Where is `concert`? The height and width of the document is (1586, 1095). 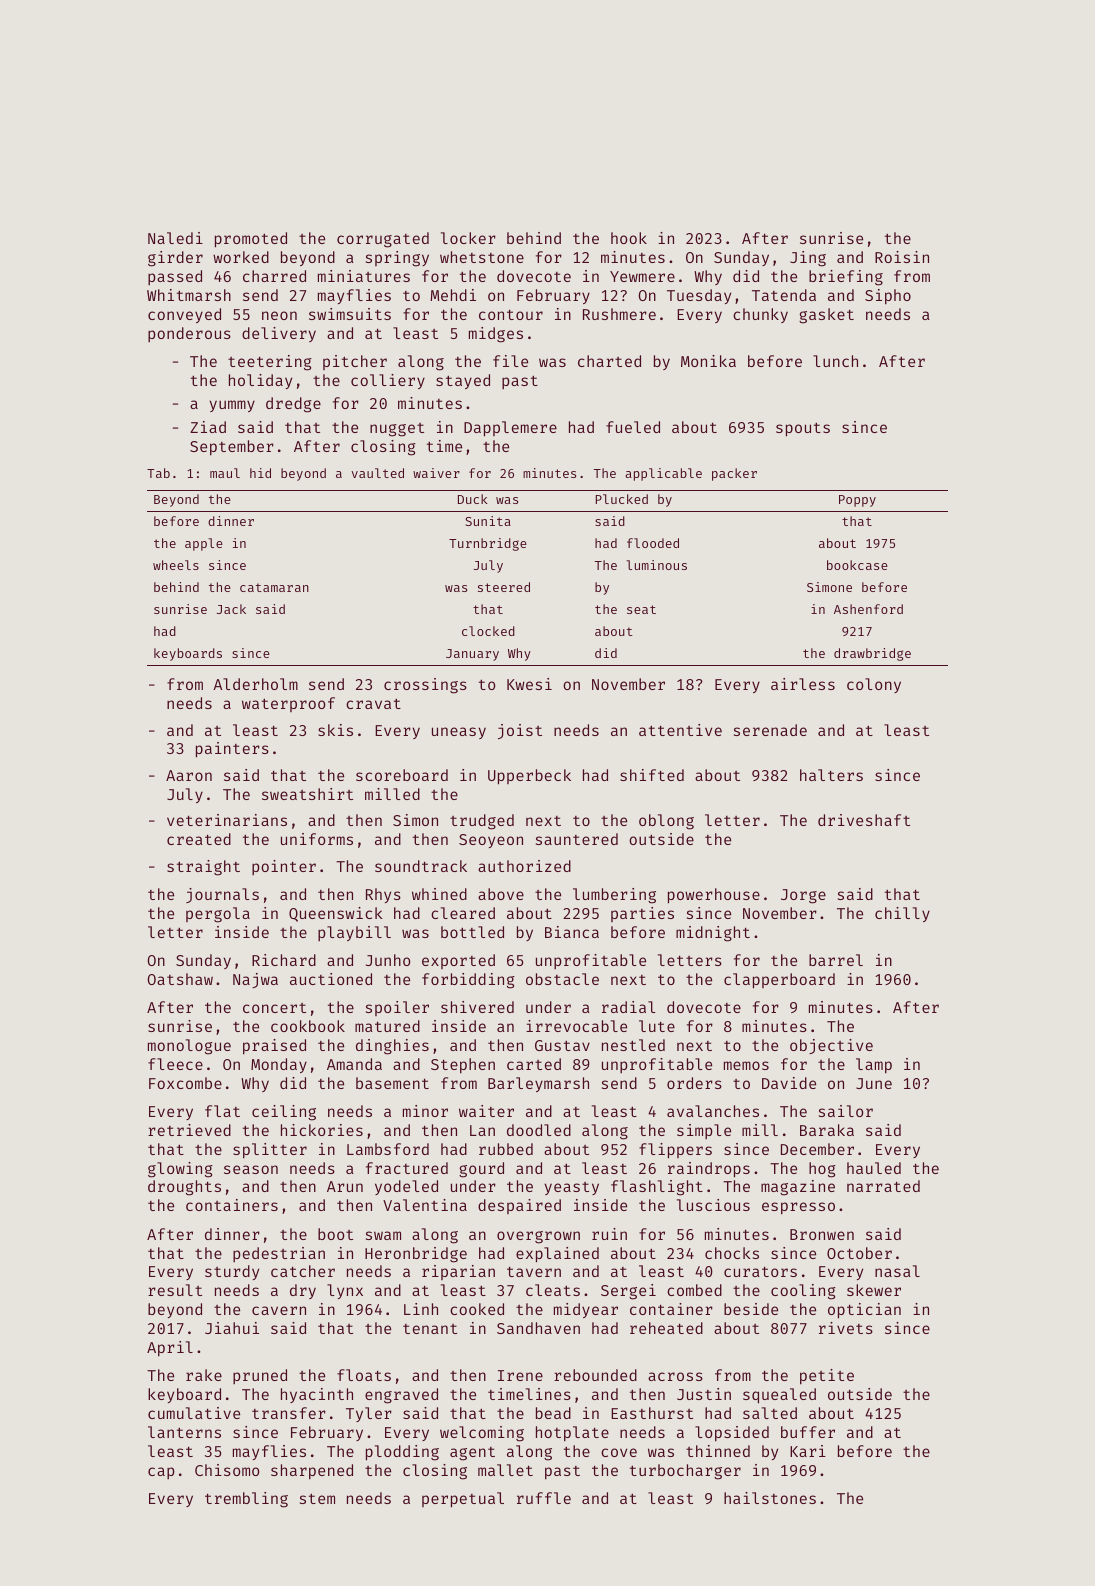 concert is located at coordinates (274, 1008).
